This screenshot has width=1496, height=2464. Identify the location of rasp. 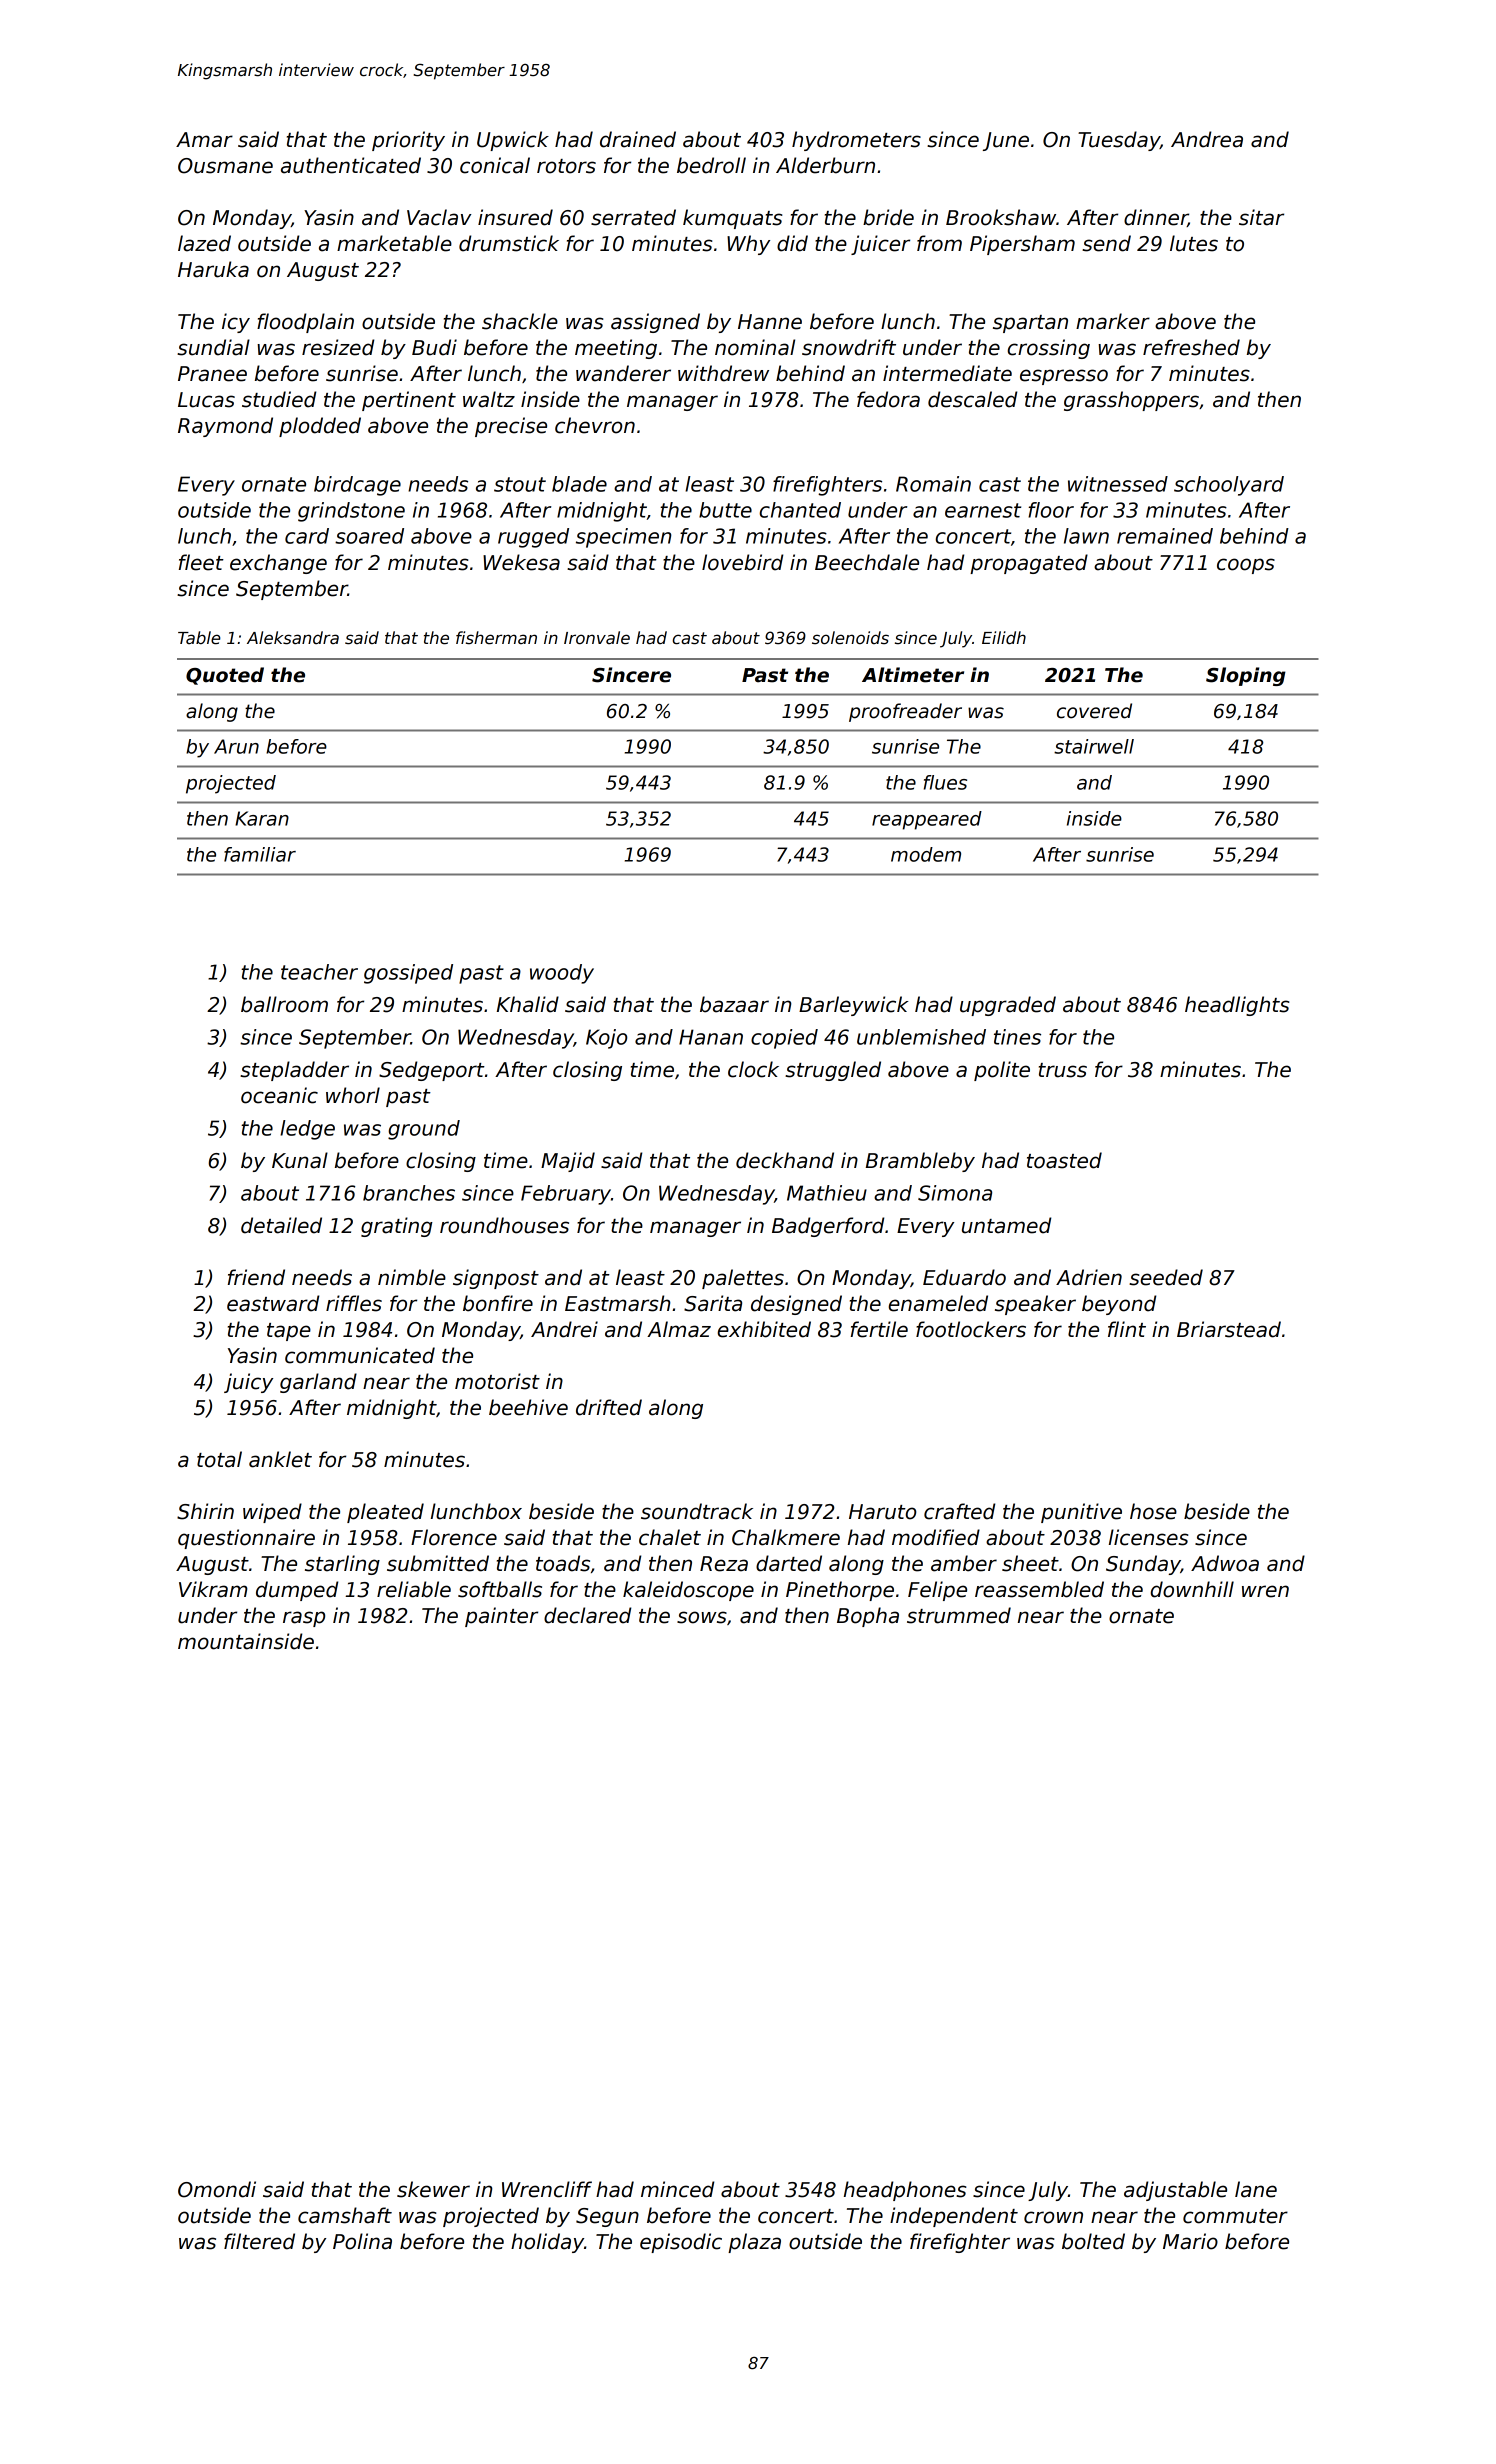
(304, 1619).
